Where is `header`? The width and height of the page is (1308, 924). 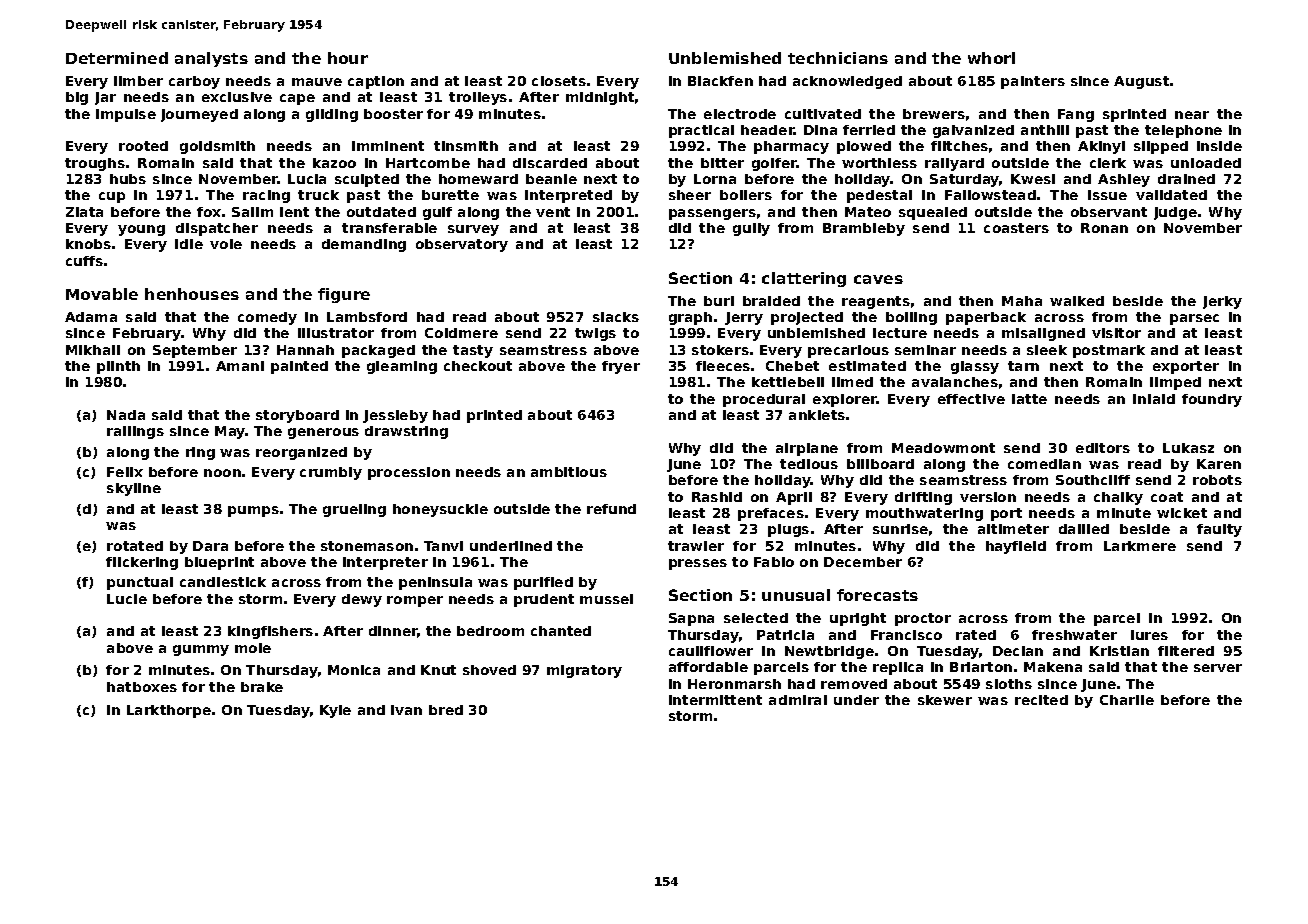 header is located at coordinates (767, 130).
